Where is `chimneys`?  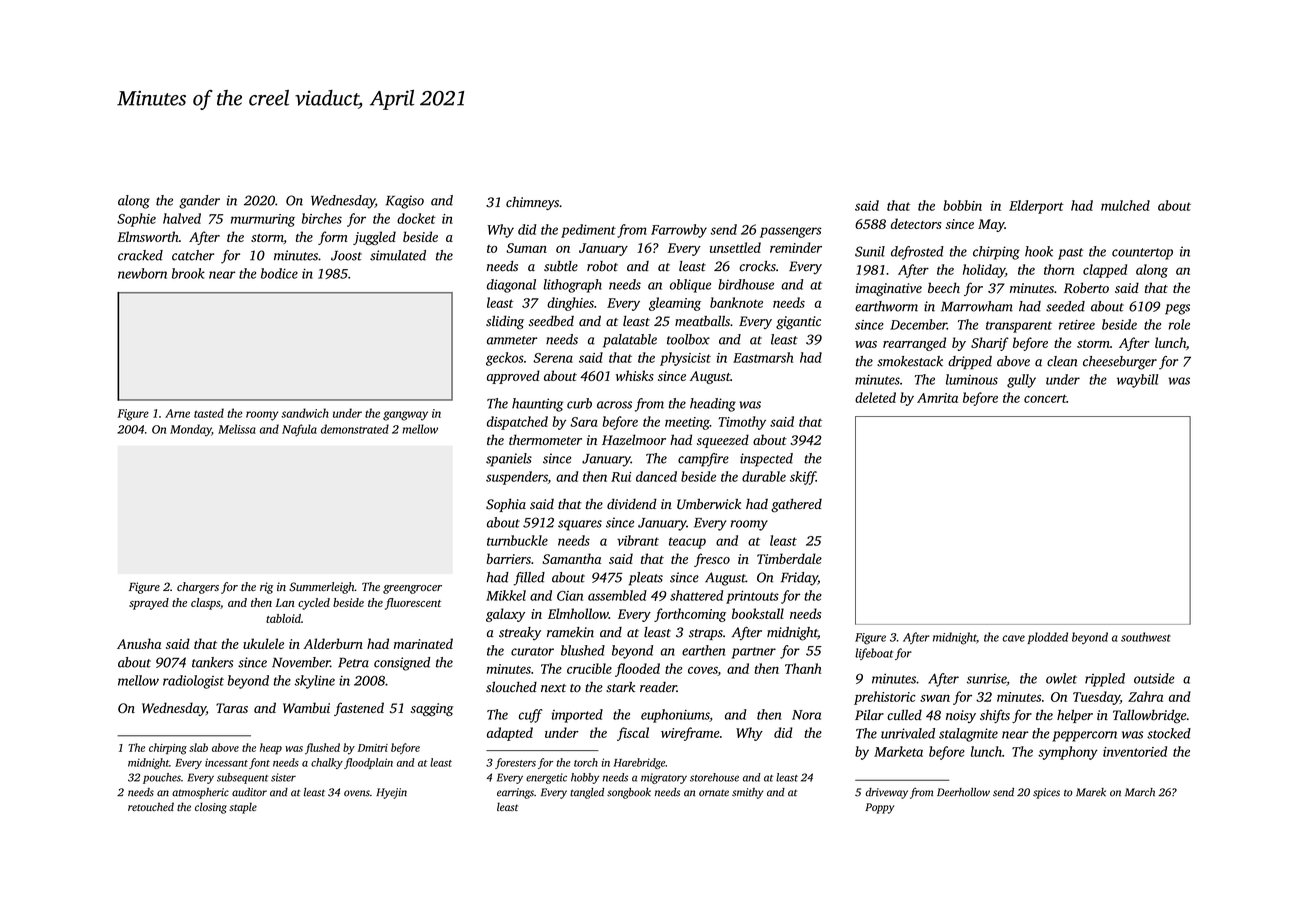
chimneys is located at coordinates (532, 203).
